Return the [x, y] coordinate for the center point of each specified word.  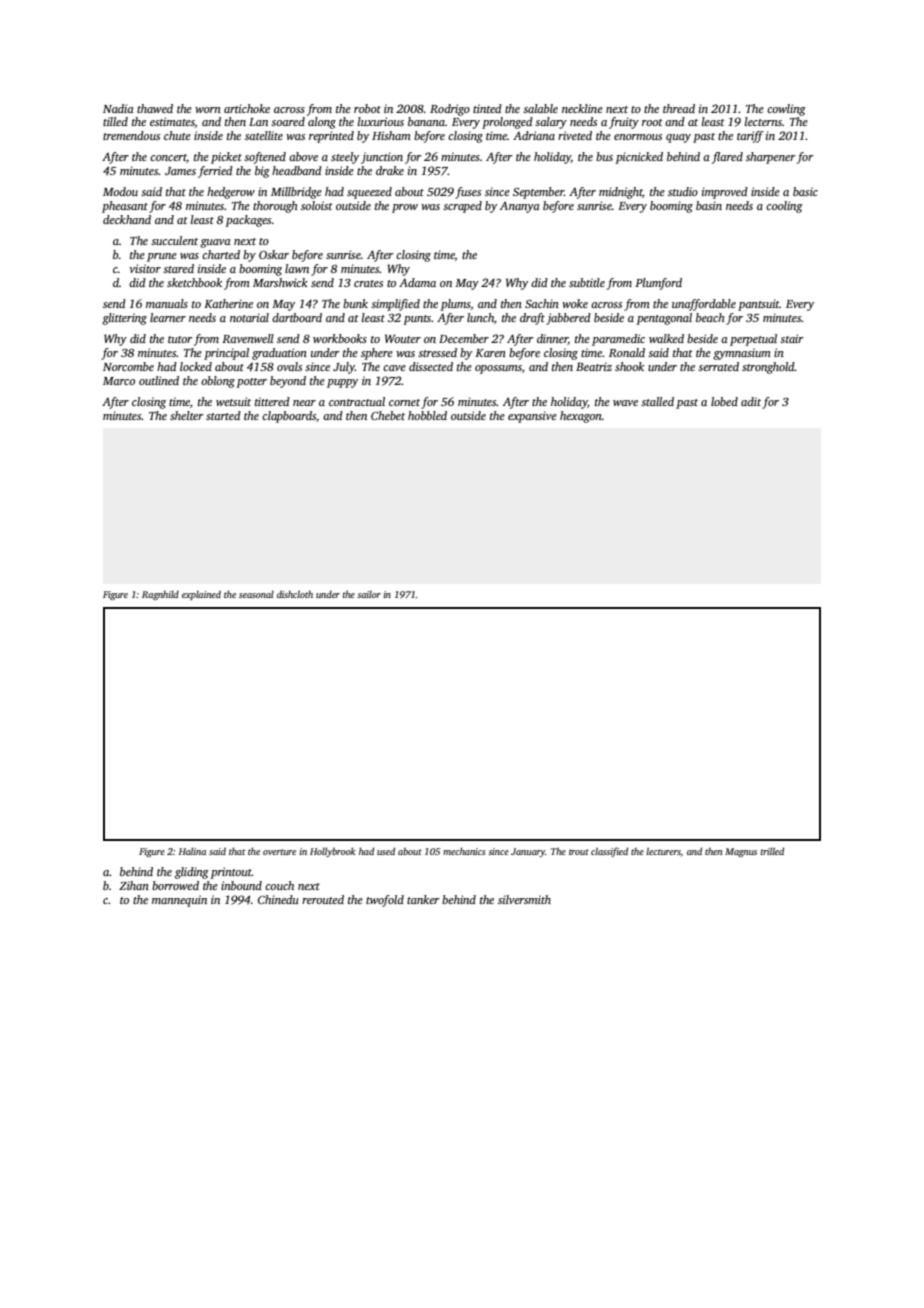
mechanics [464, 851]
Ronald [627, 352]
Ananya [520, 207]
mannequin [179, 901]
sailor [369, 594]
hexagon [581, 417]
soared [288, 121]
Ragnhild [160, 595]
